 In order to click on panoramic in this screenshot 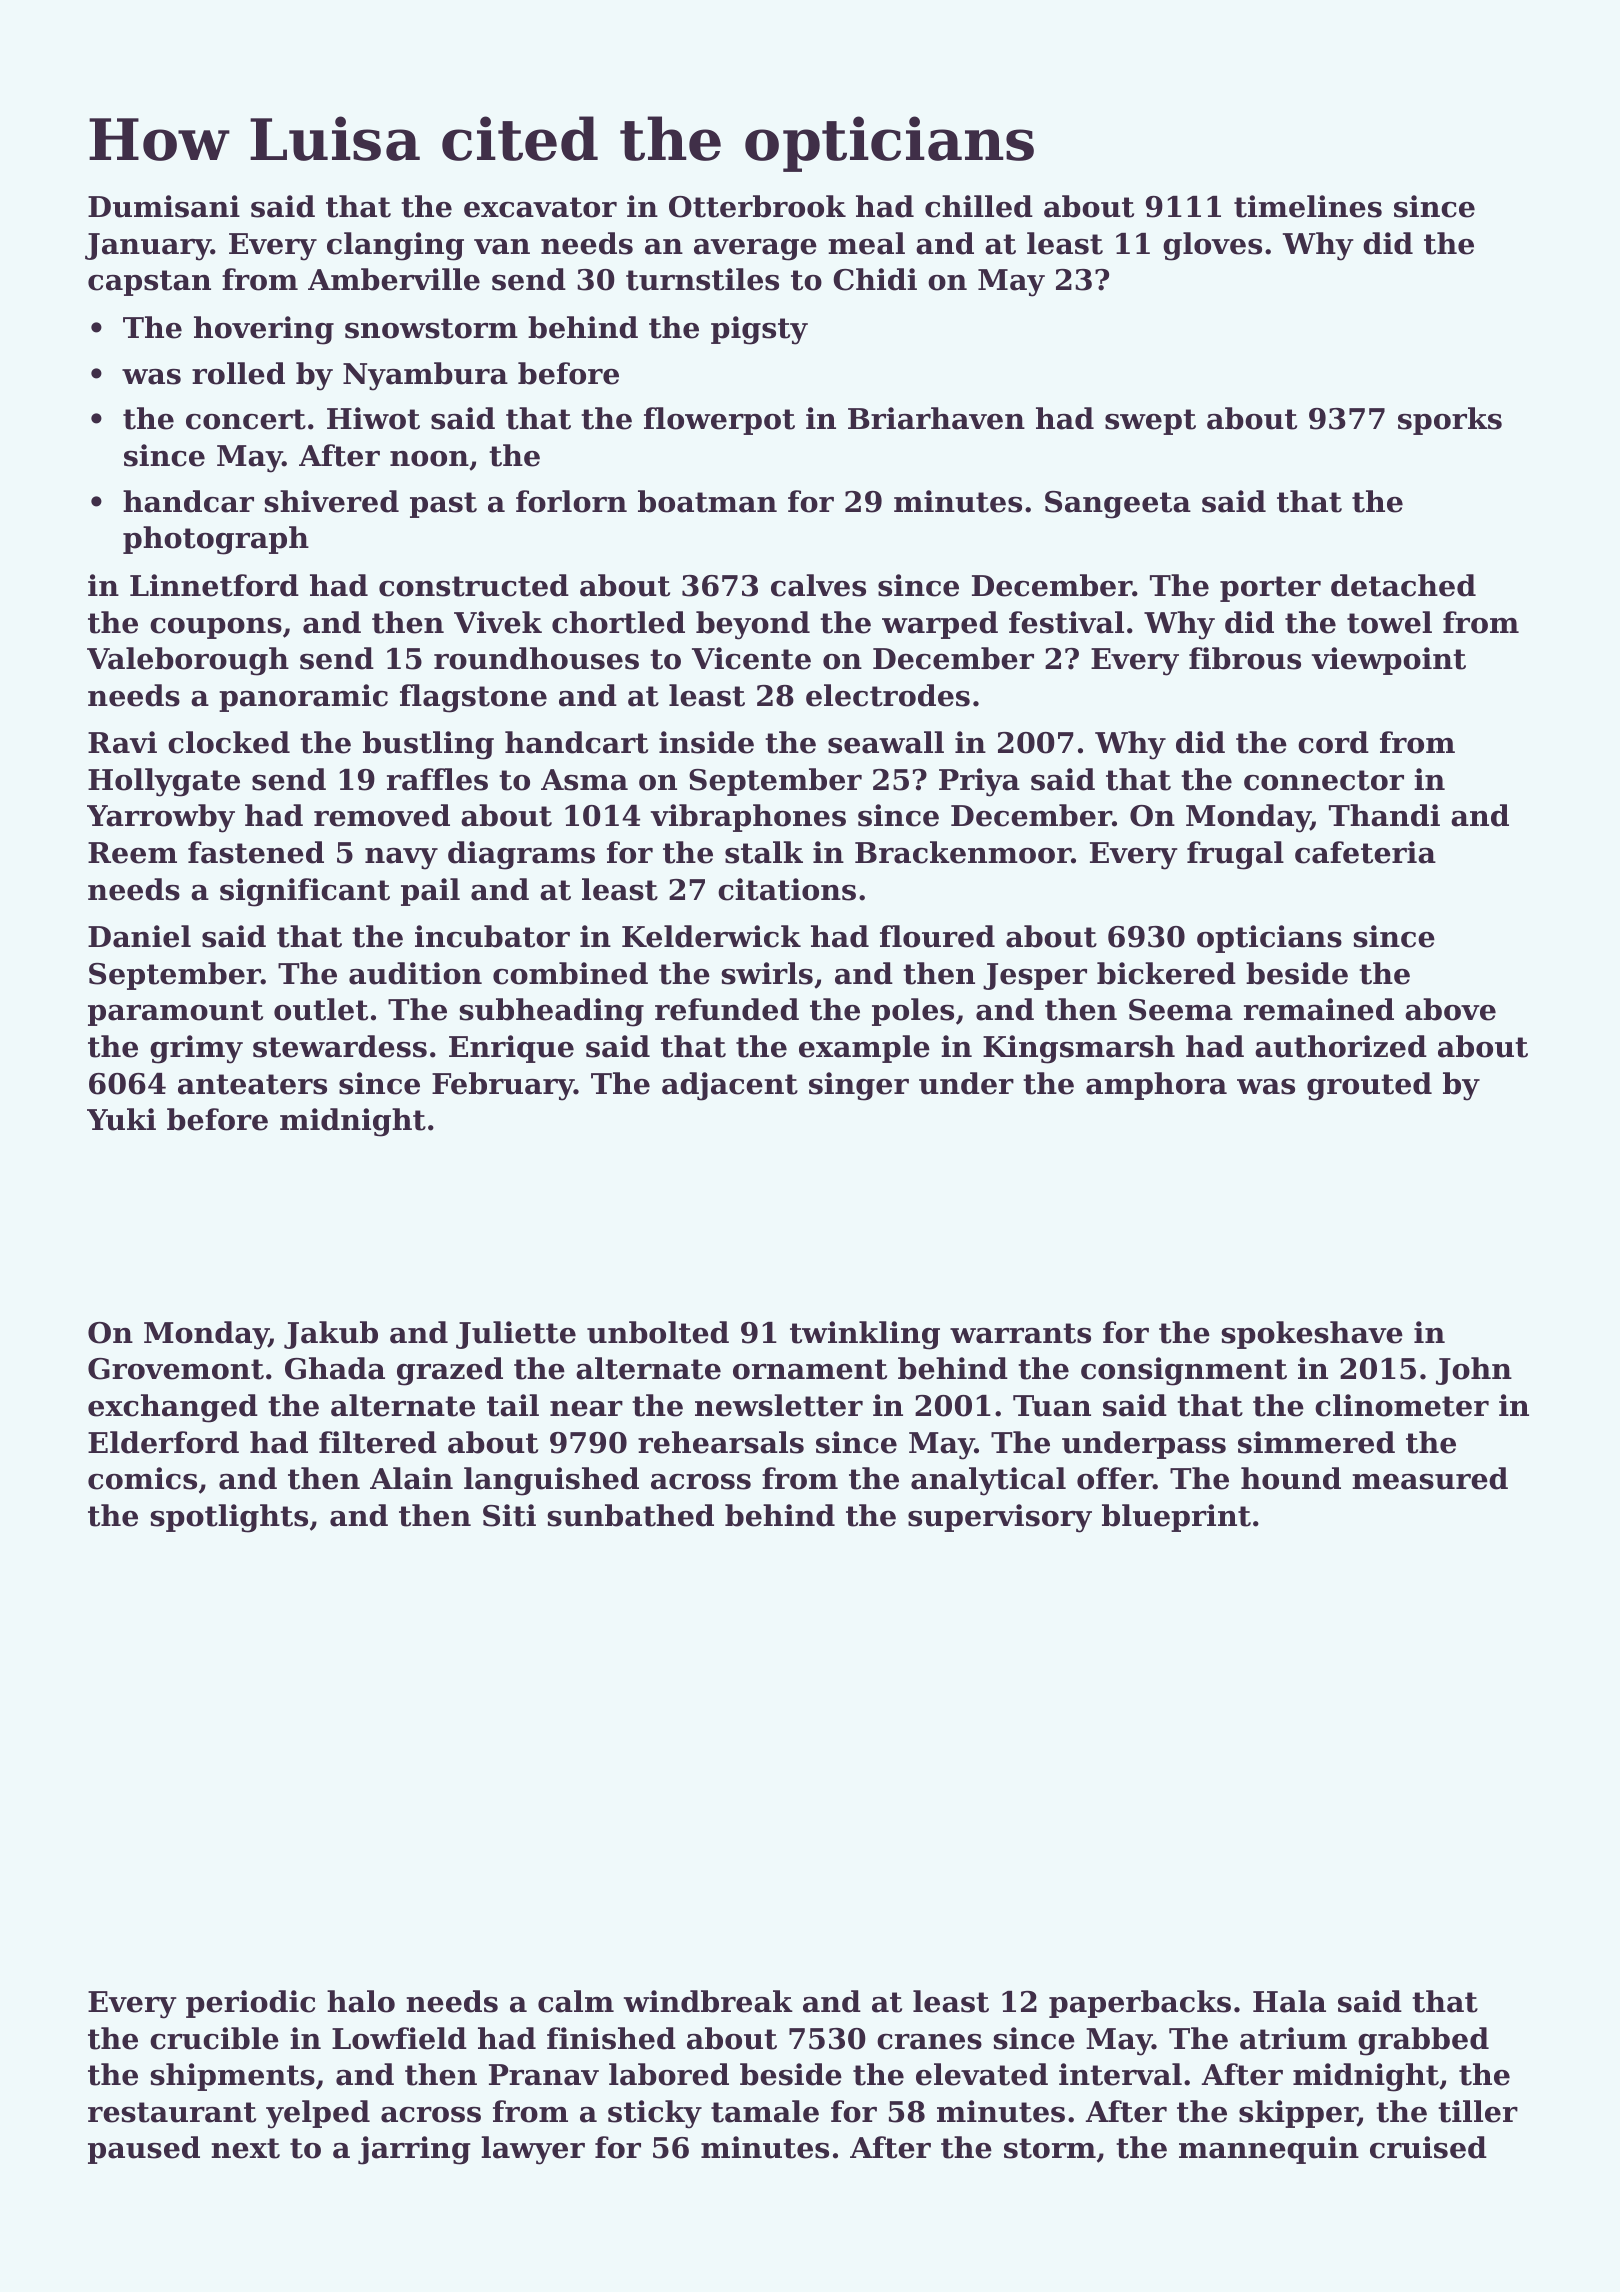, I will do `click(303, 698)`.
